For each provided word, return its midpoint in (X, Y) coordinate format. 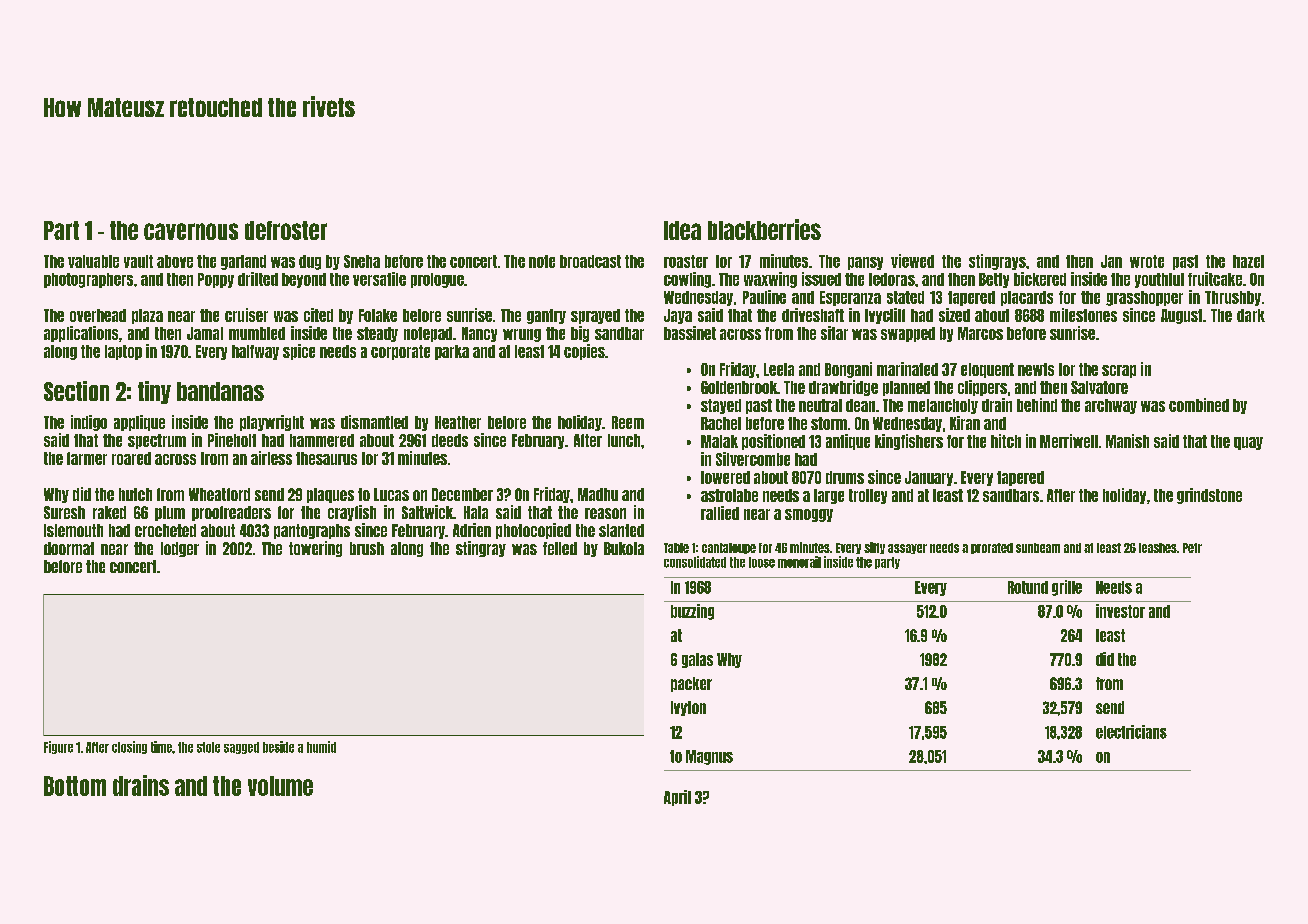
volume (280, 786)
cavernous (191, 231)
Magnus (709, 757)
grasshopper (1144, 298)
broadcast (590, 261)
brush (367, 548)
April (677, 798)
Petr (1192, 548)
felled (560, 548)
